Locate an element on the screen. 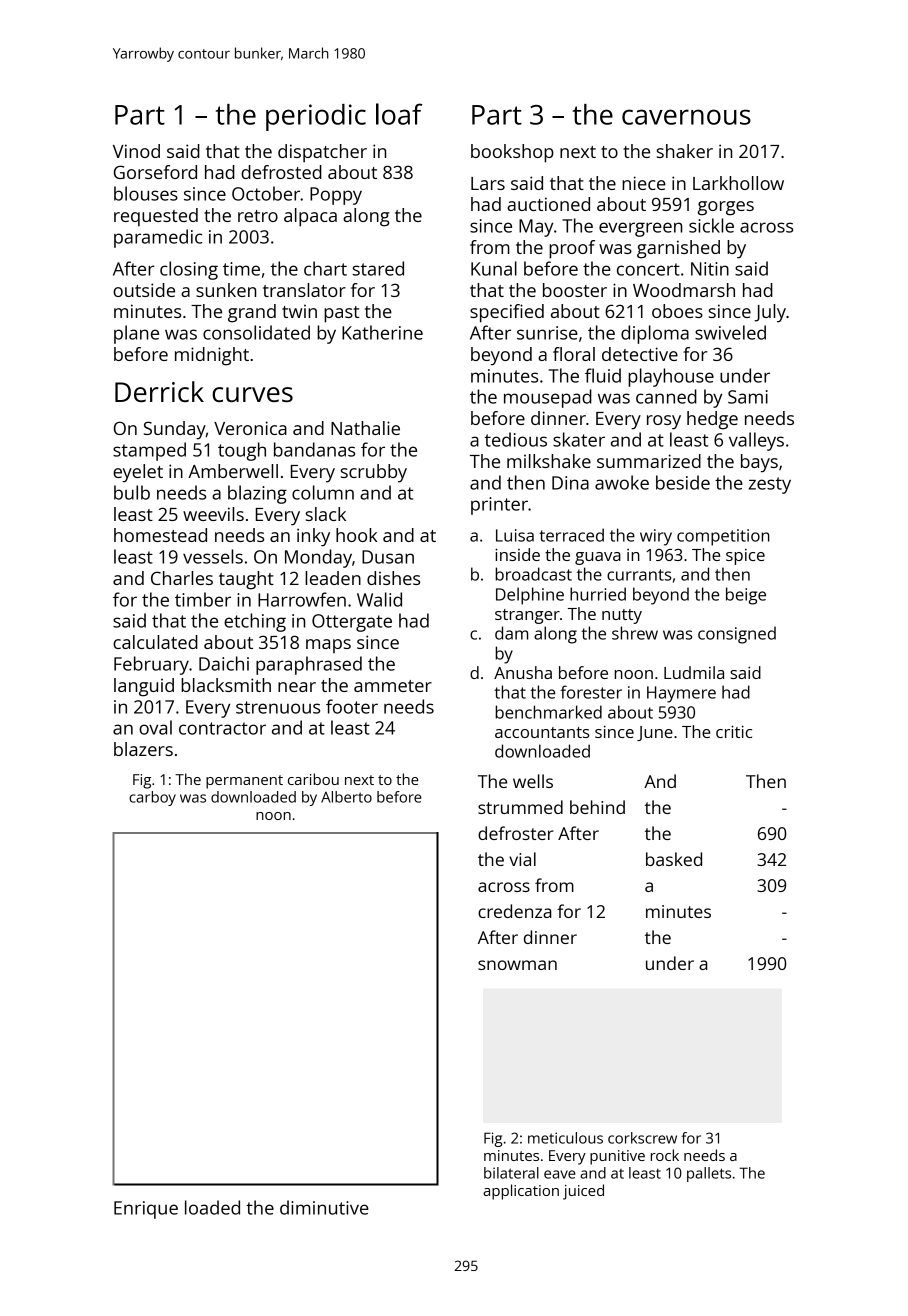 This screenshot has height=1316, width=908. bookshop is located at coordinates (512, 153).
